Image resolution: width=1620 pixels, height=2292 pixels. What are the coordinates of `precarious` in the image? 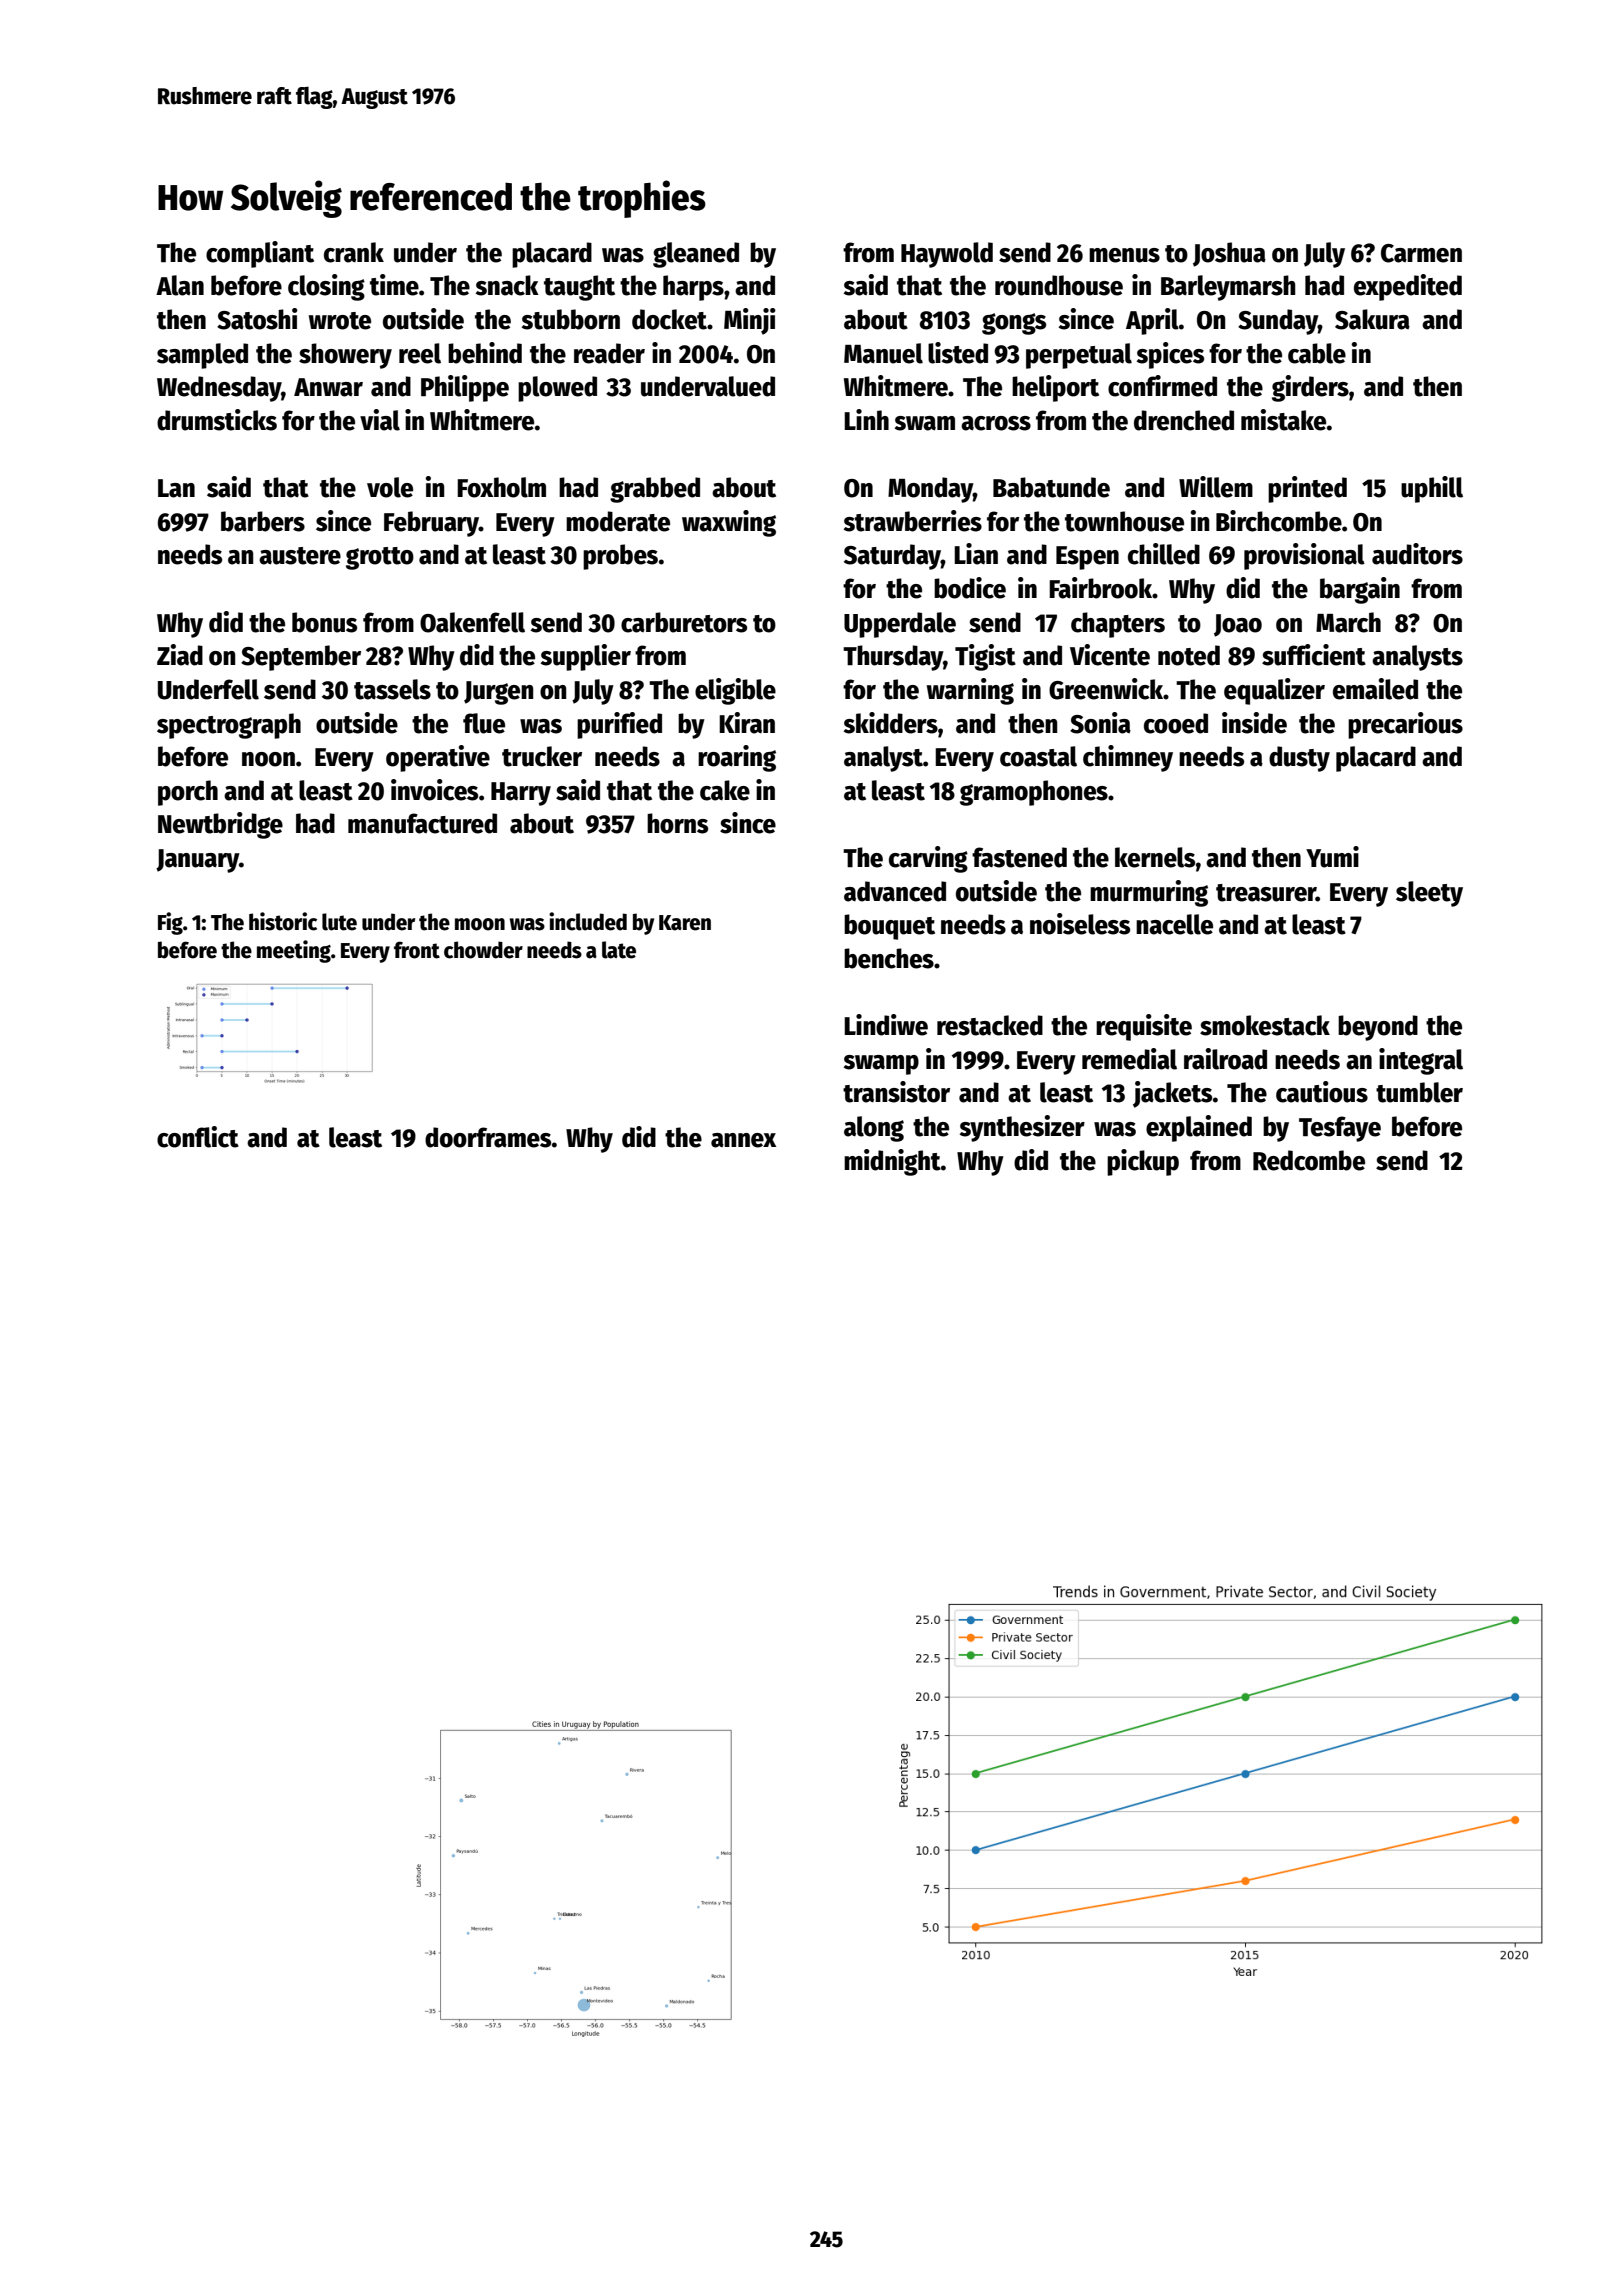 It's located at (1405, 725).
